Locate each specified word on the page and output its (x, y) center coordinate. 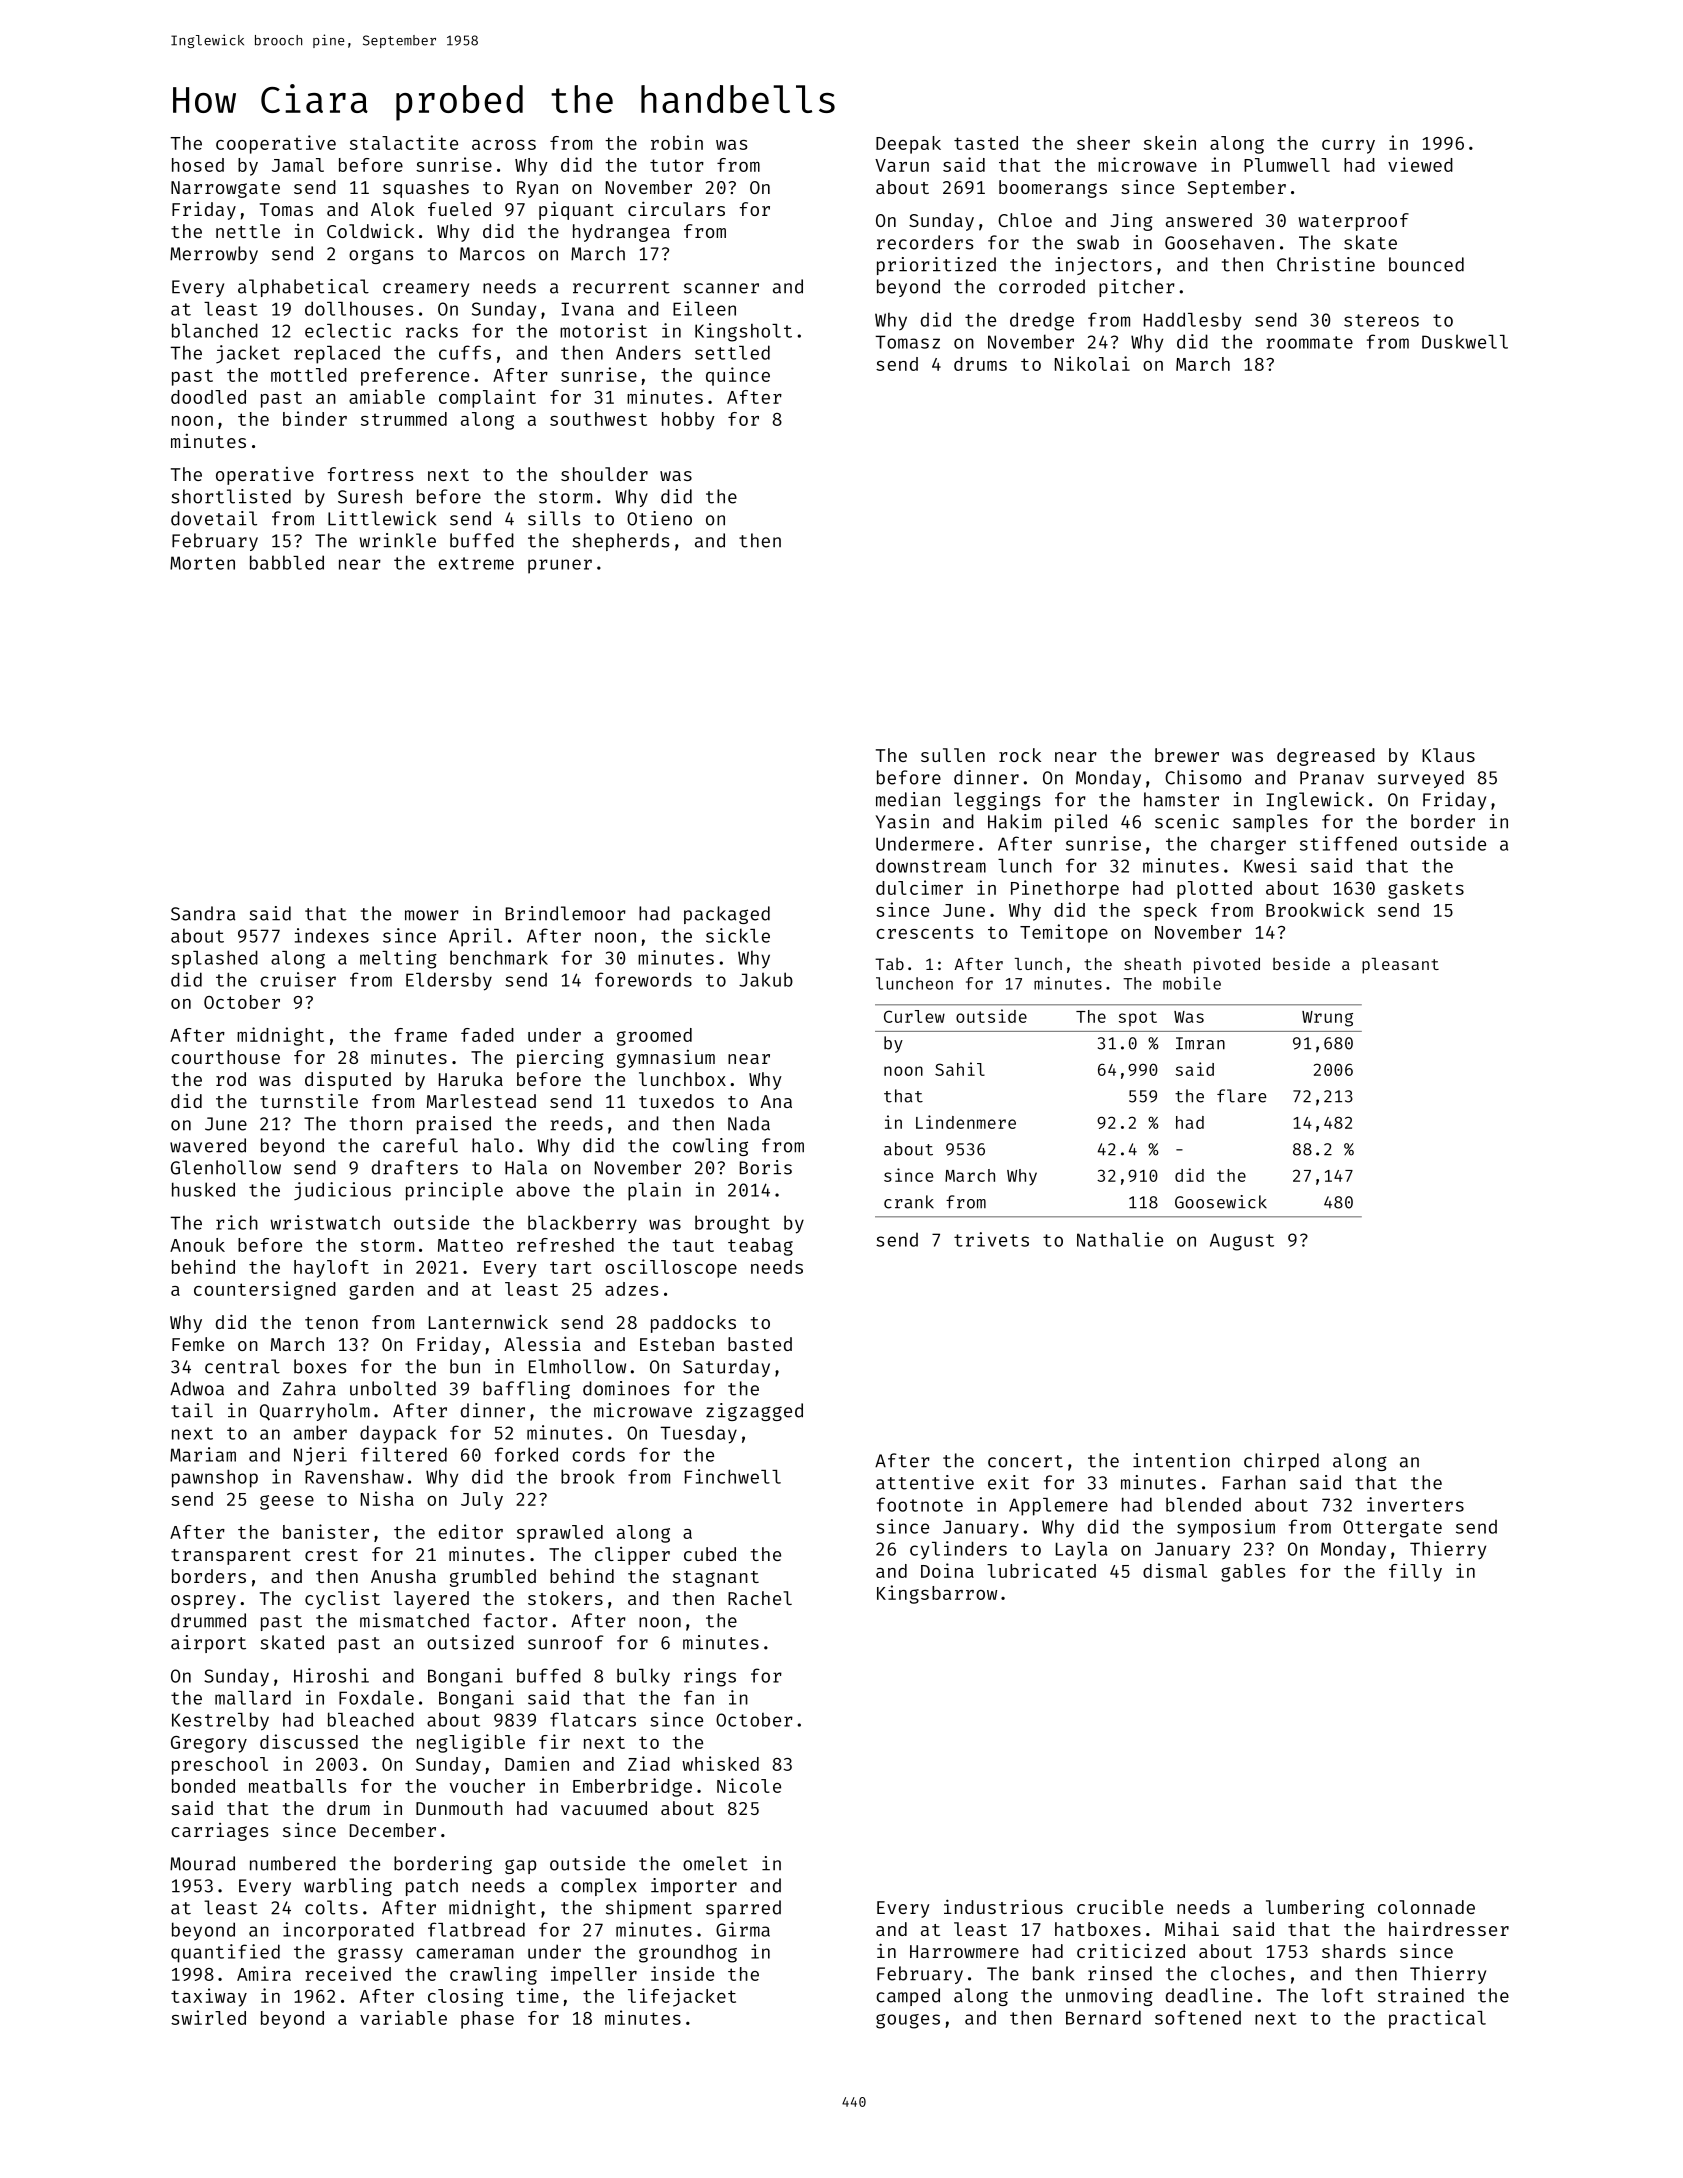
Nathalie (1120, 1239)
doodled (208, 397)
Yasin (902, 821)
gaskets (1426, 890)
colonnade (1426, 1907)
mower (432, 915)
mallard (253, 1697)
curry (1348, 147)
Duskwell (1465, 341)
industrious (1003, 1906)
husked (203, 1189)
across (504, 145)
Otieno (659, 518)
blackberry (582, 1224)
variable (403, 2017)
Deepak (908, 145)
